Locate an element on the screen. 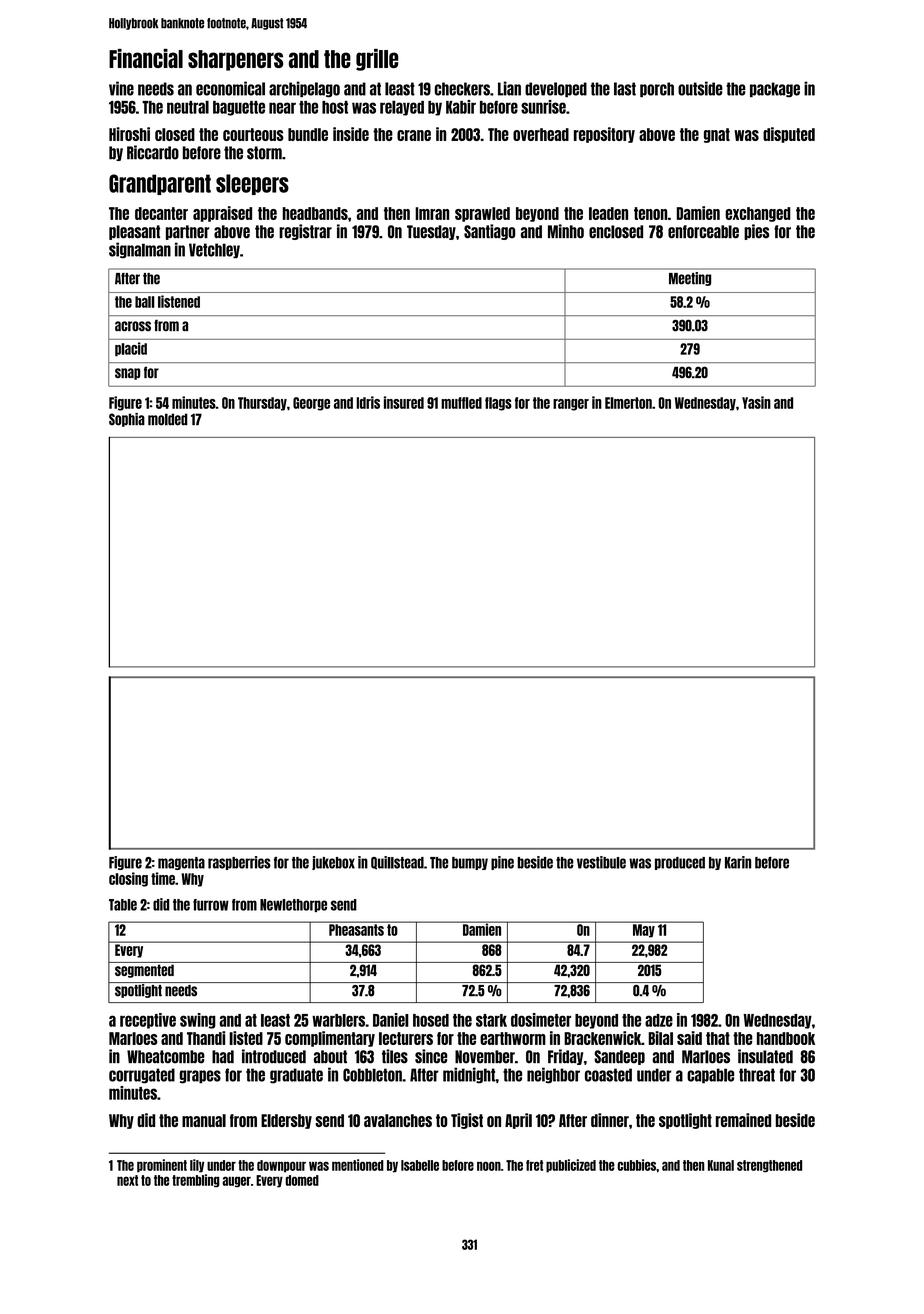 The height and width of the screenshot is (1314, 924). domed is located at coordinates (302, 1180).
